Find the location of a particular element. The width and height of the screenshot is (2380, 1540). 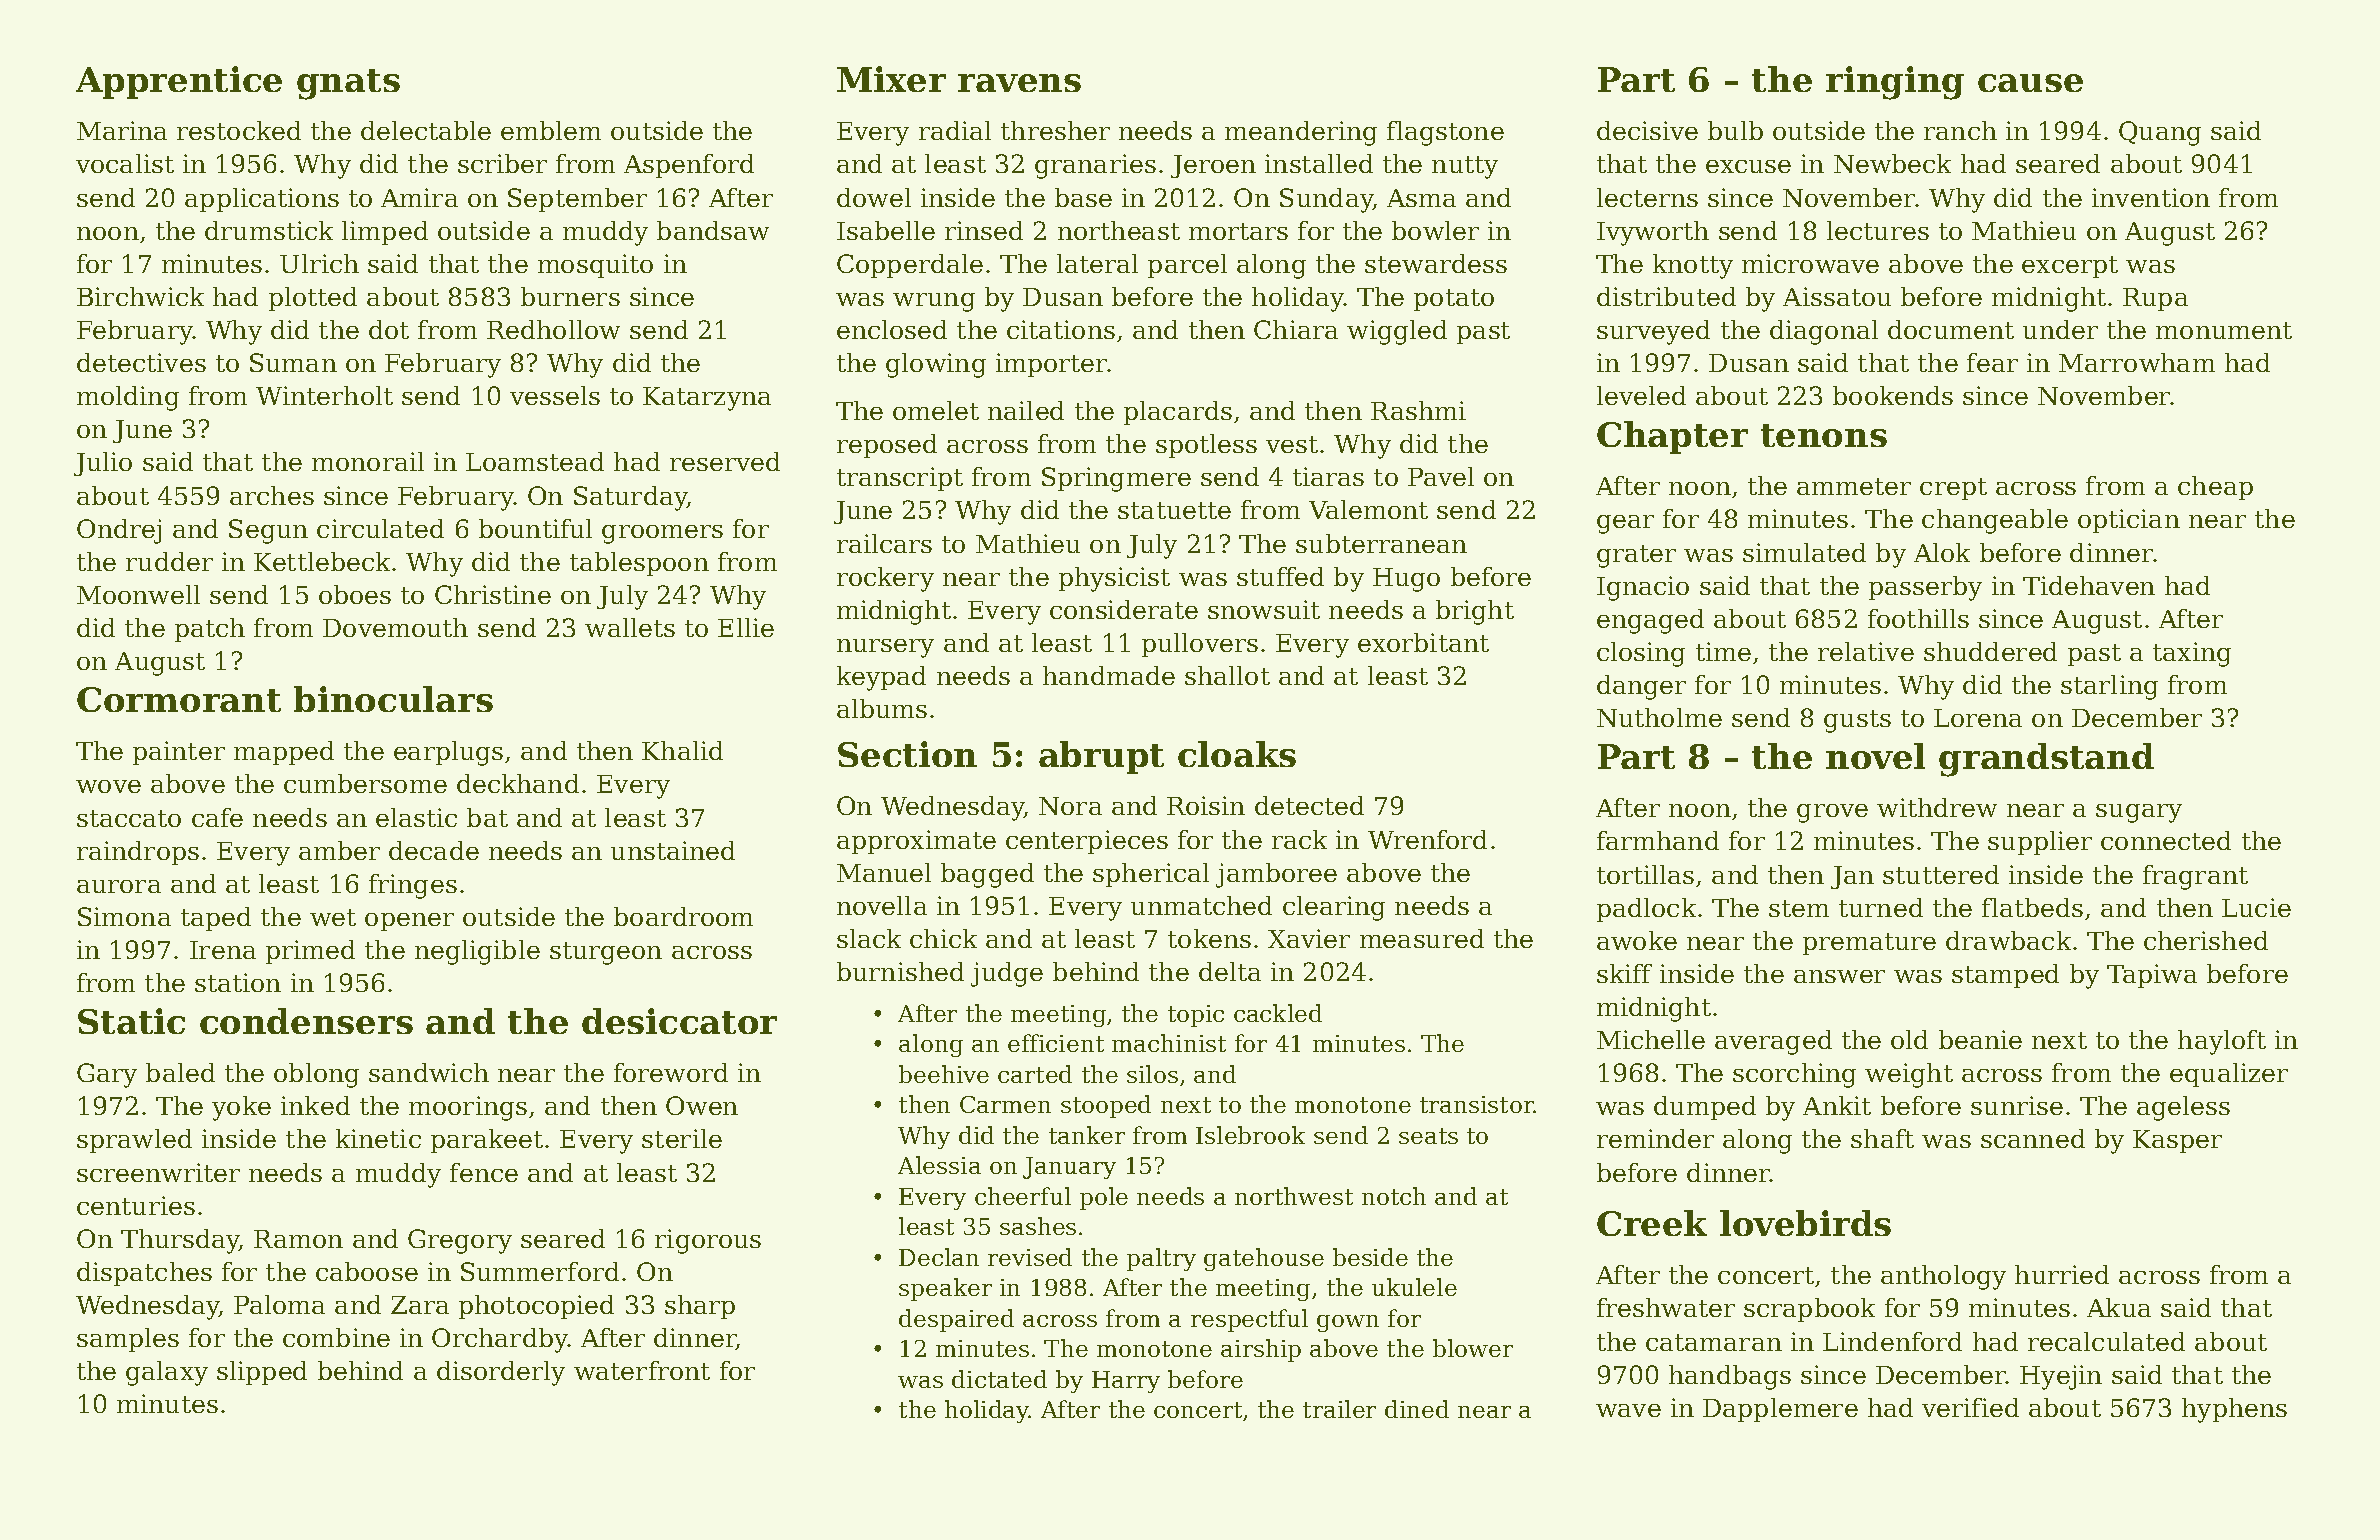

bountiful is located at coordinates (535, 528).
